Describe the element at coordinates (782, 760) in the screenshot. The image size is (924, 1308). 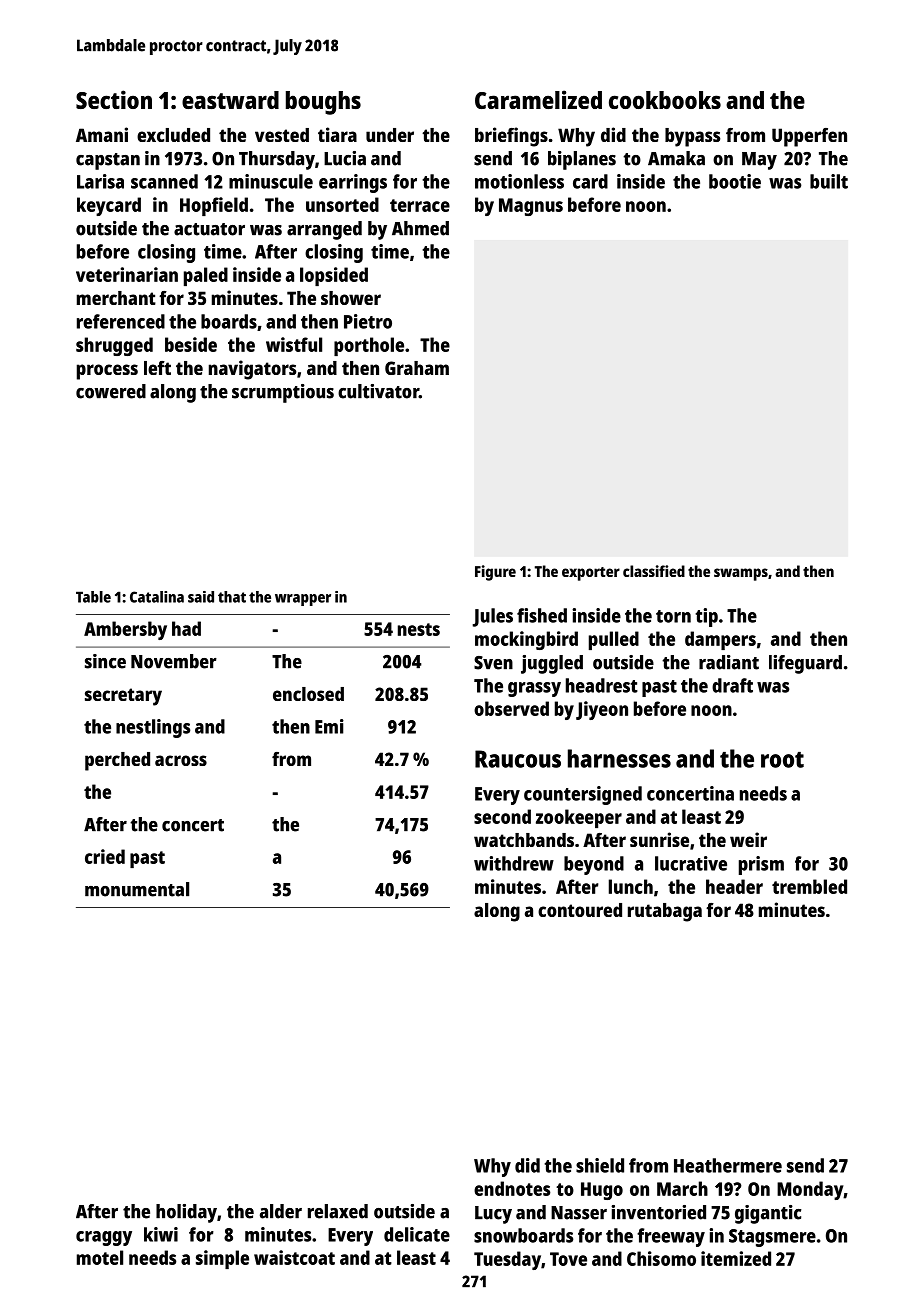
I see `root` at that location.
